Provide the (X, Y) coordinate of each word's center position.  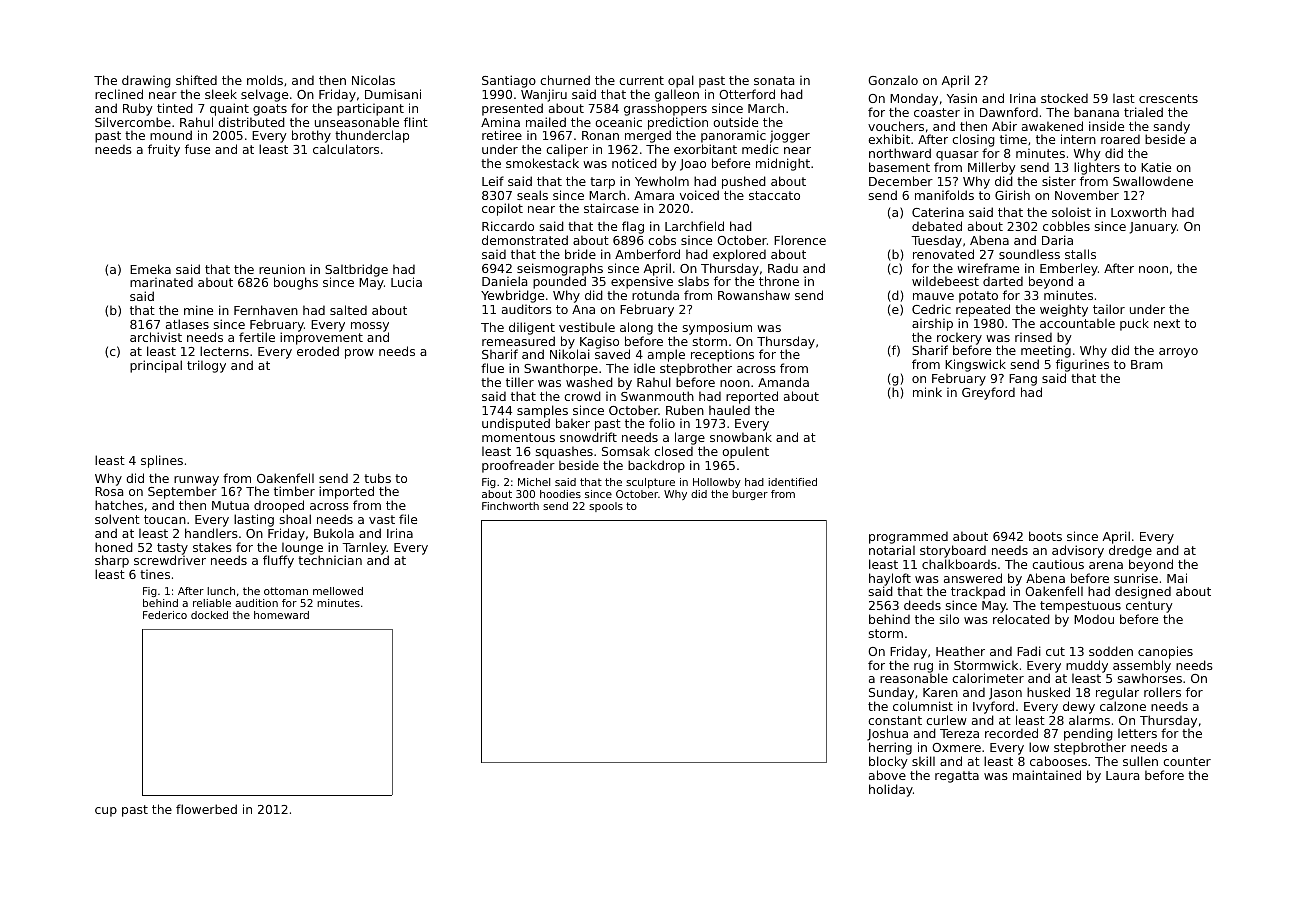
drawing (146, 81)
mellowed (338, 591)
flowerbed (206, 809)
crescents (1168, 98)
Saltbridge (356, 270)
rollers (1162, 692)
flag (633, 227)
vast (382, 519)
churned (565, 80)
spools (606, 507)
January (1153, 228)
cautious (1058, 564)
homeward (281, 615)
